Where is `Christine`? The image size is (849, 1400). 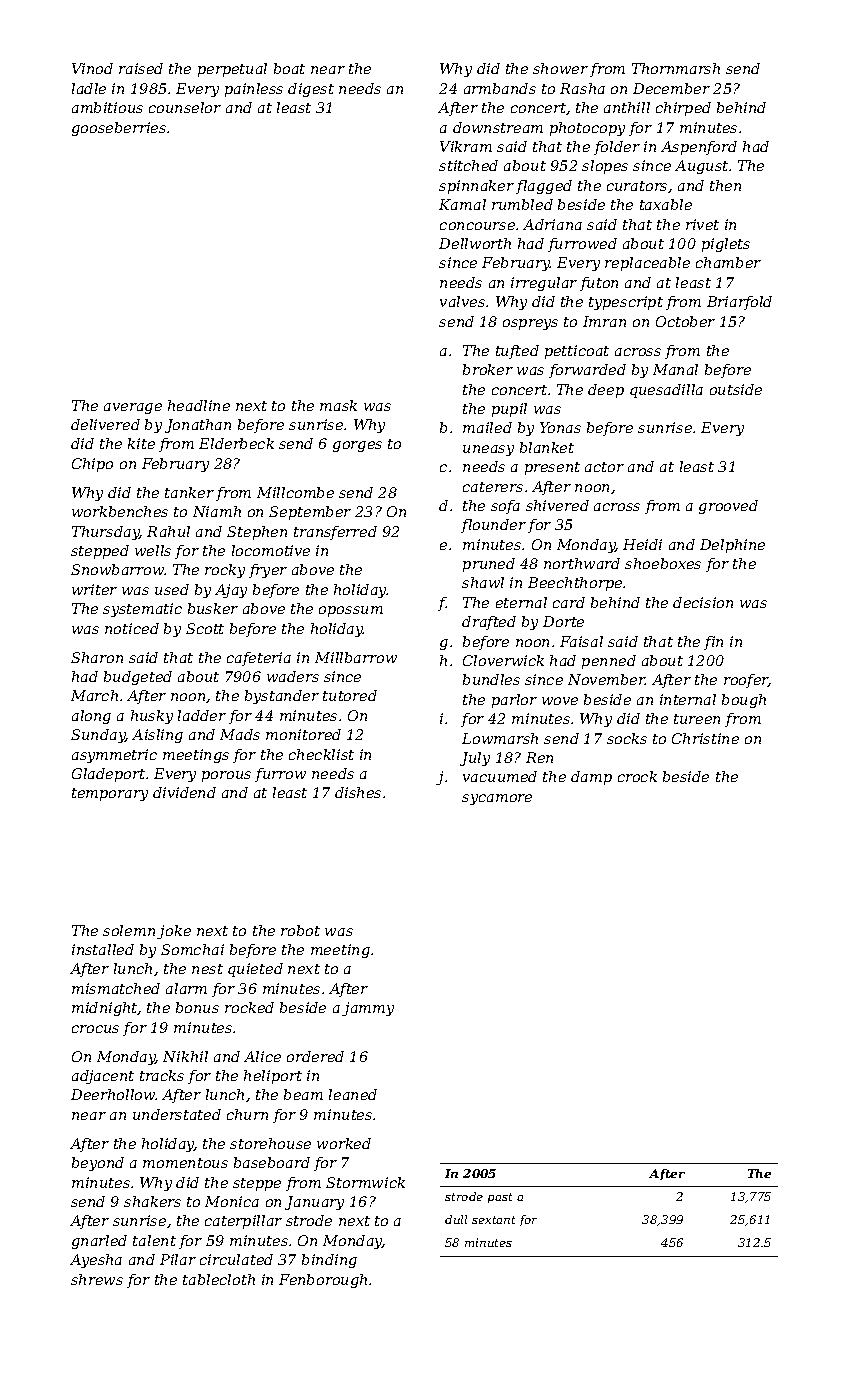 Christine is located at coordinates (705, 738).
